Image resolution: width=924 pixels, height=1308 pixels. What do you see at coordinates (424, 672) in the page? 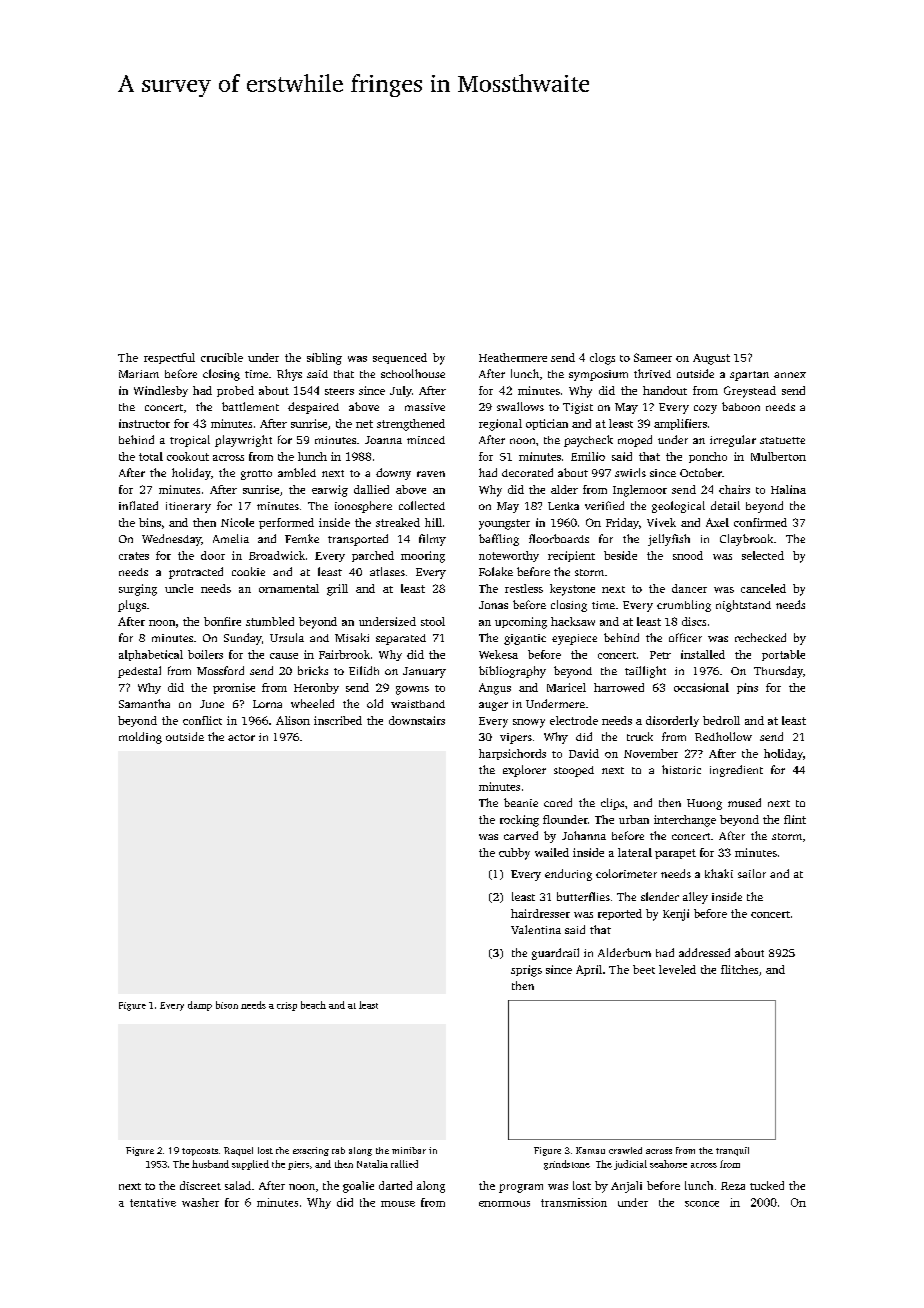
I see `January` at bounding box center [424, 672].
